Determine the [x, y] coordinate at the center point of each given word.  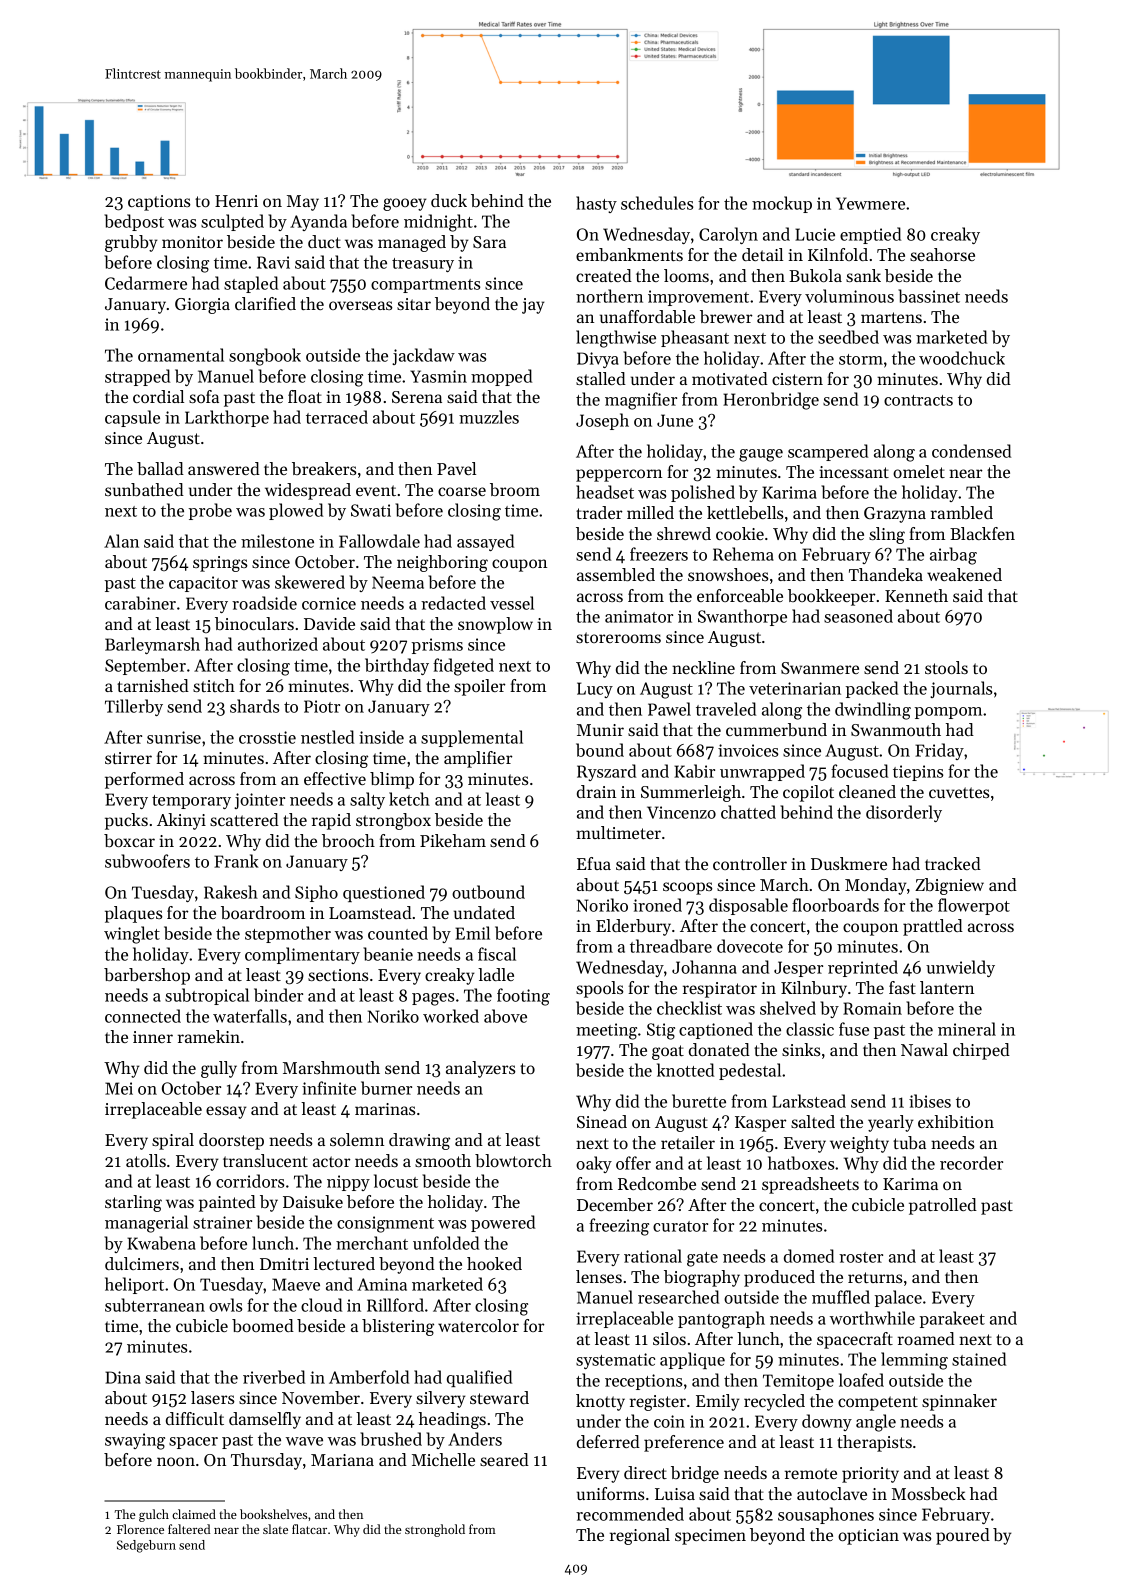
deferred [608, 1441]
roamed [926, 1338]
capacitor [203, 584]
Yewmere [870, 203]
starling [133, 1203]
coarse [462, 491]
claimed [194, 1514]
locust [396, 1181]
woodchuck [962, 358]
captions [159, 203]
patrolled [943, 1206]
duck [449, 200]
